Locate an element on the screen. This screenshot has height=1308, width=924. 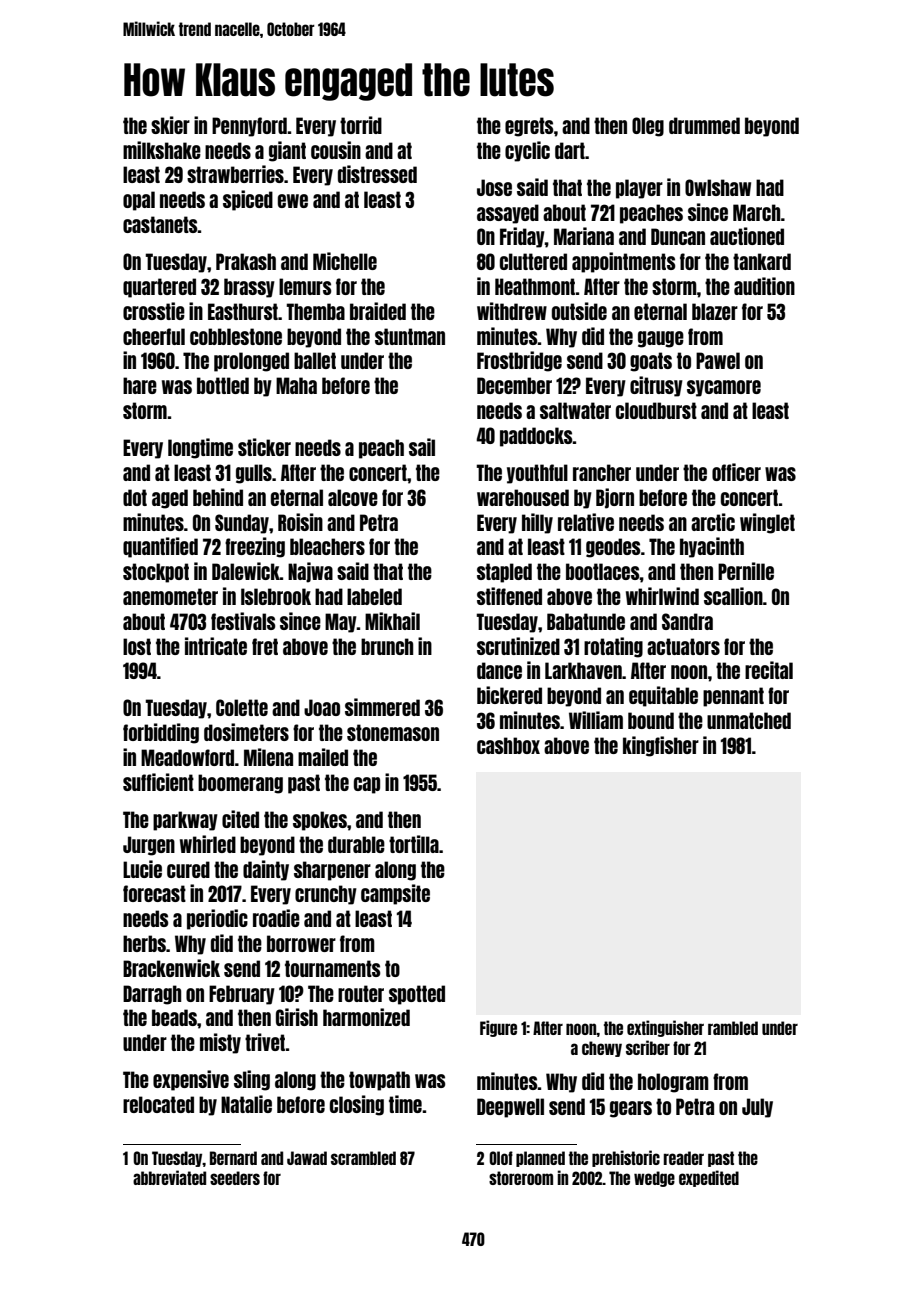
Darragh is located at coordinates (152, 995).
